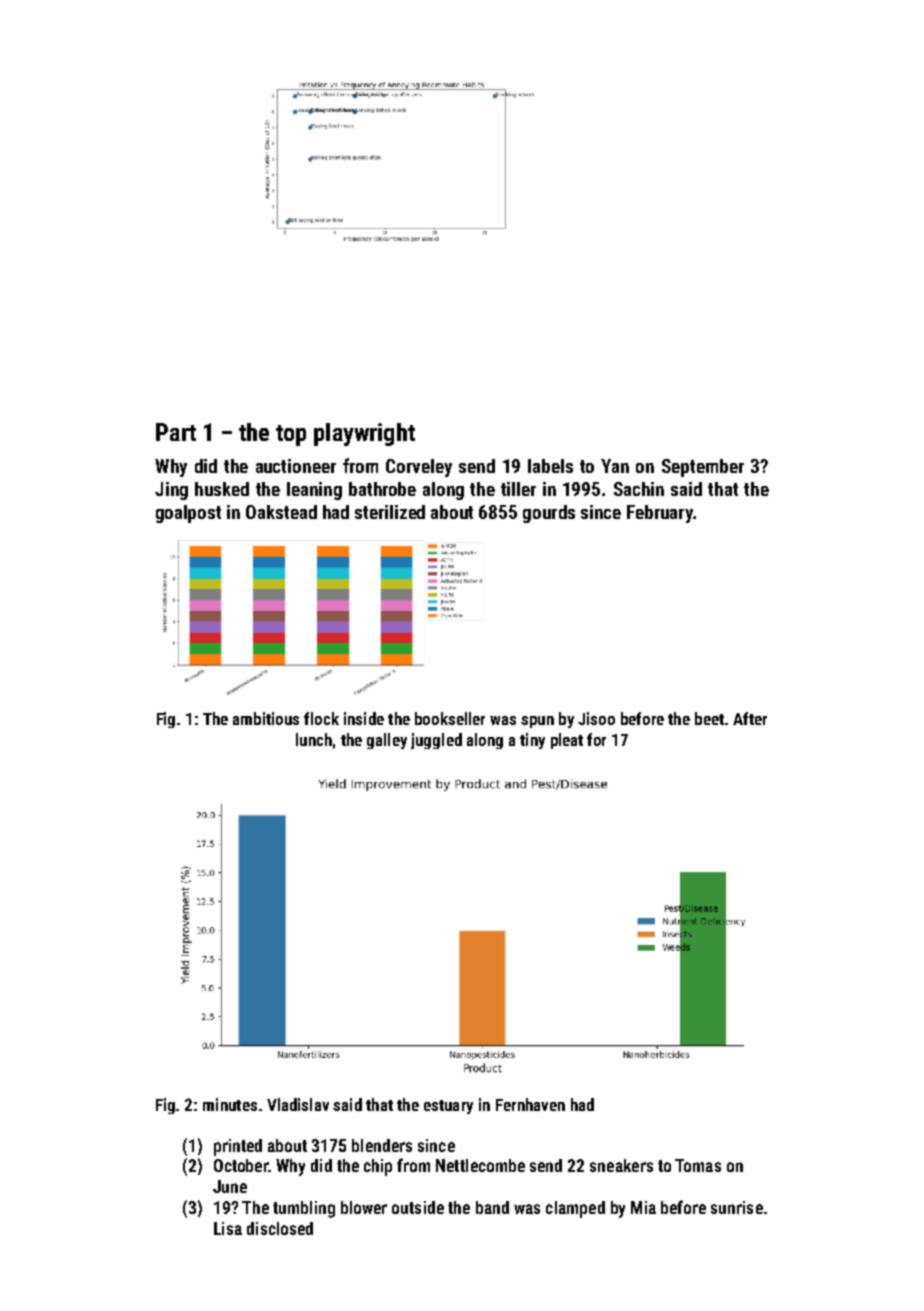  What do you see at coordinates (364, 718) in the screenshot?
I see `inside` at bounding box center [364, 718].
